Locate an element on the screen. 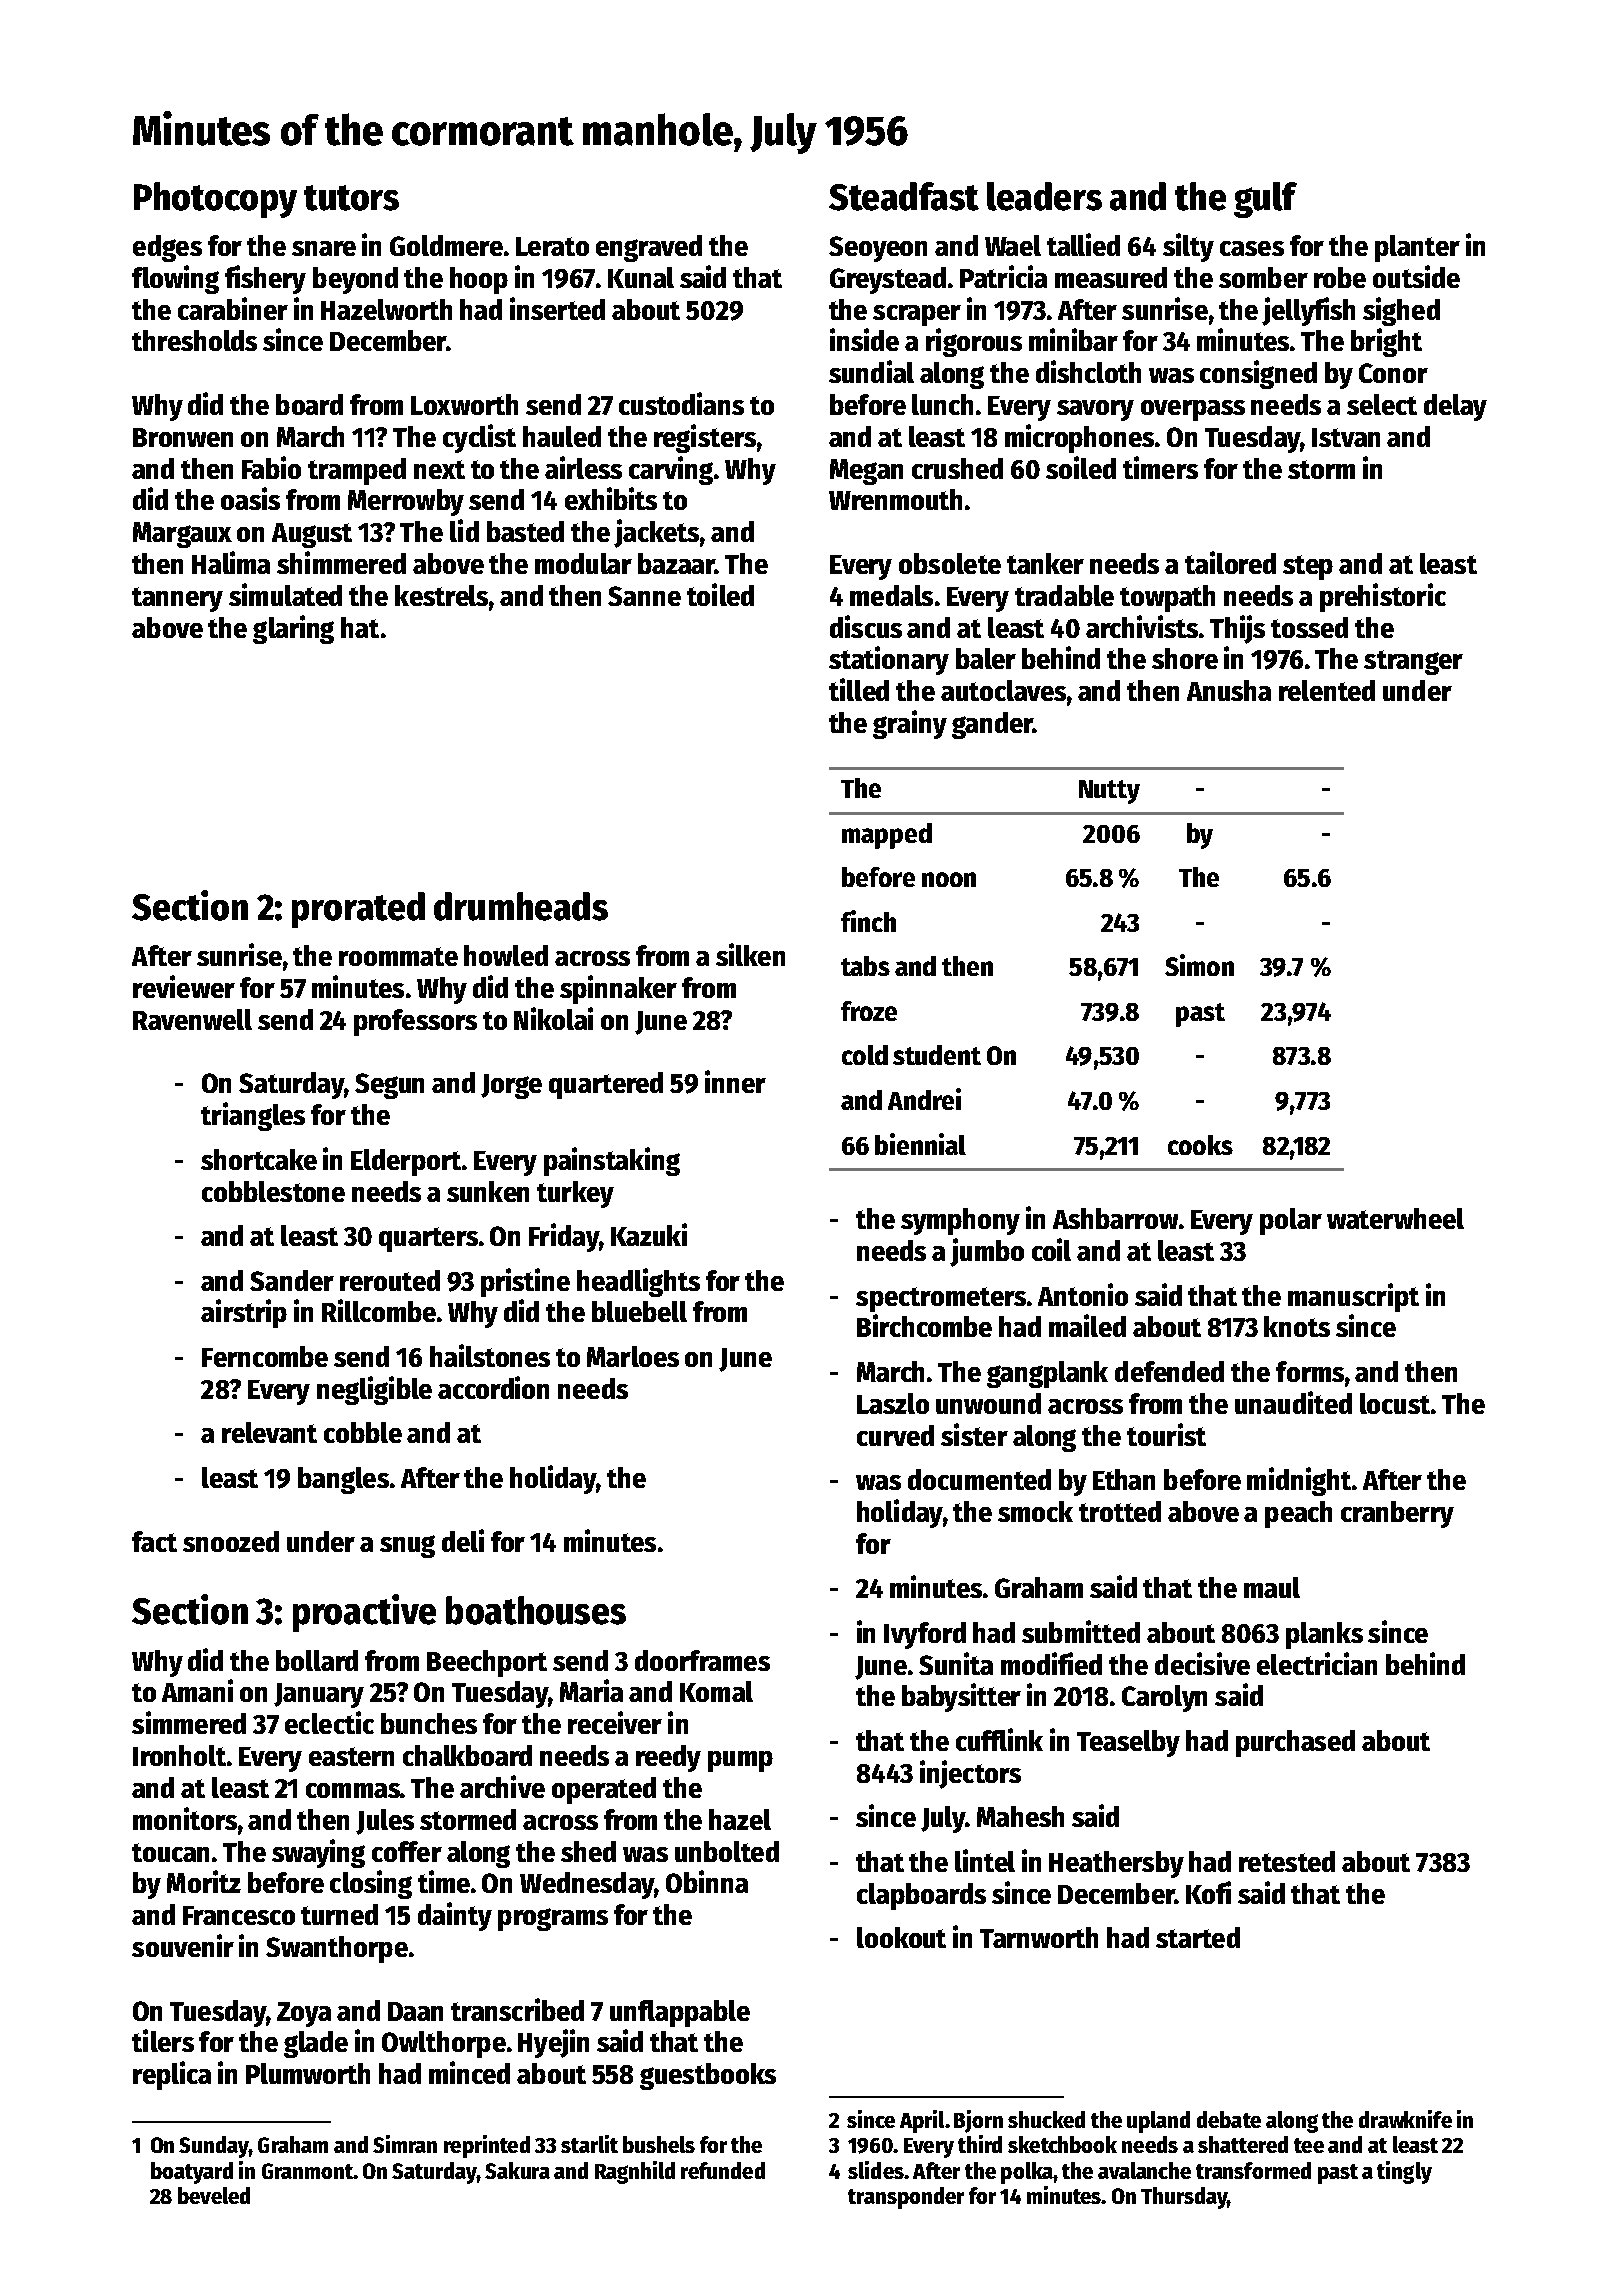  prorated is located at coordinates (358, 910).
